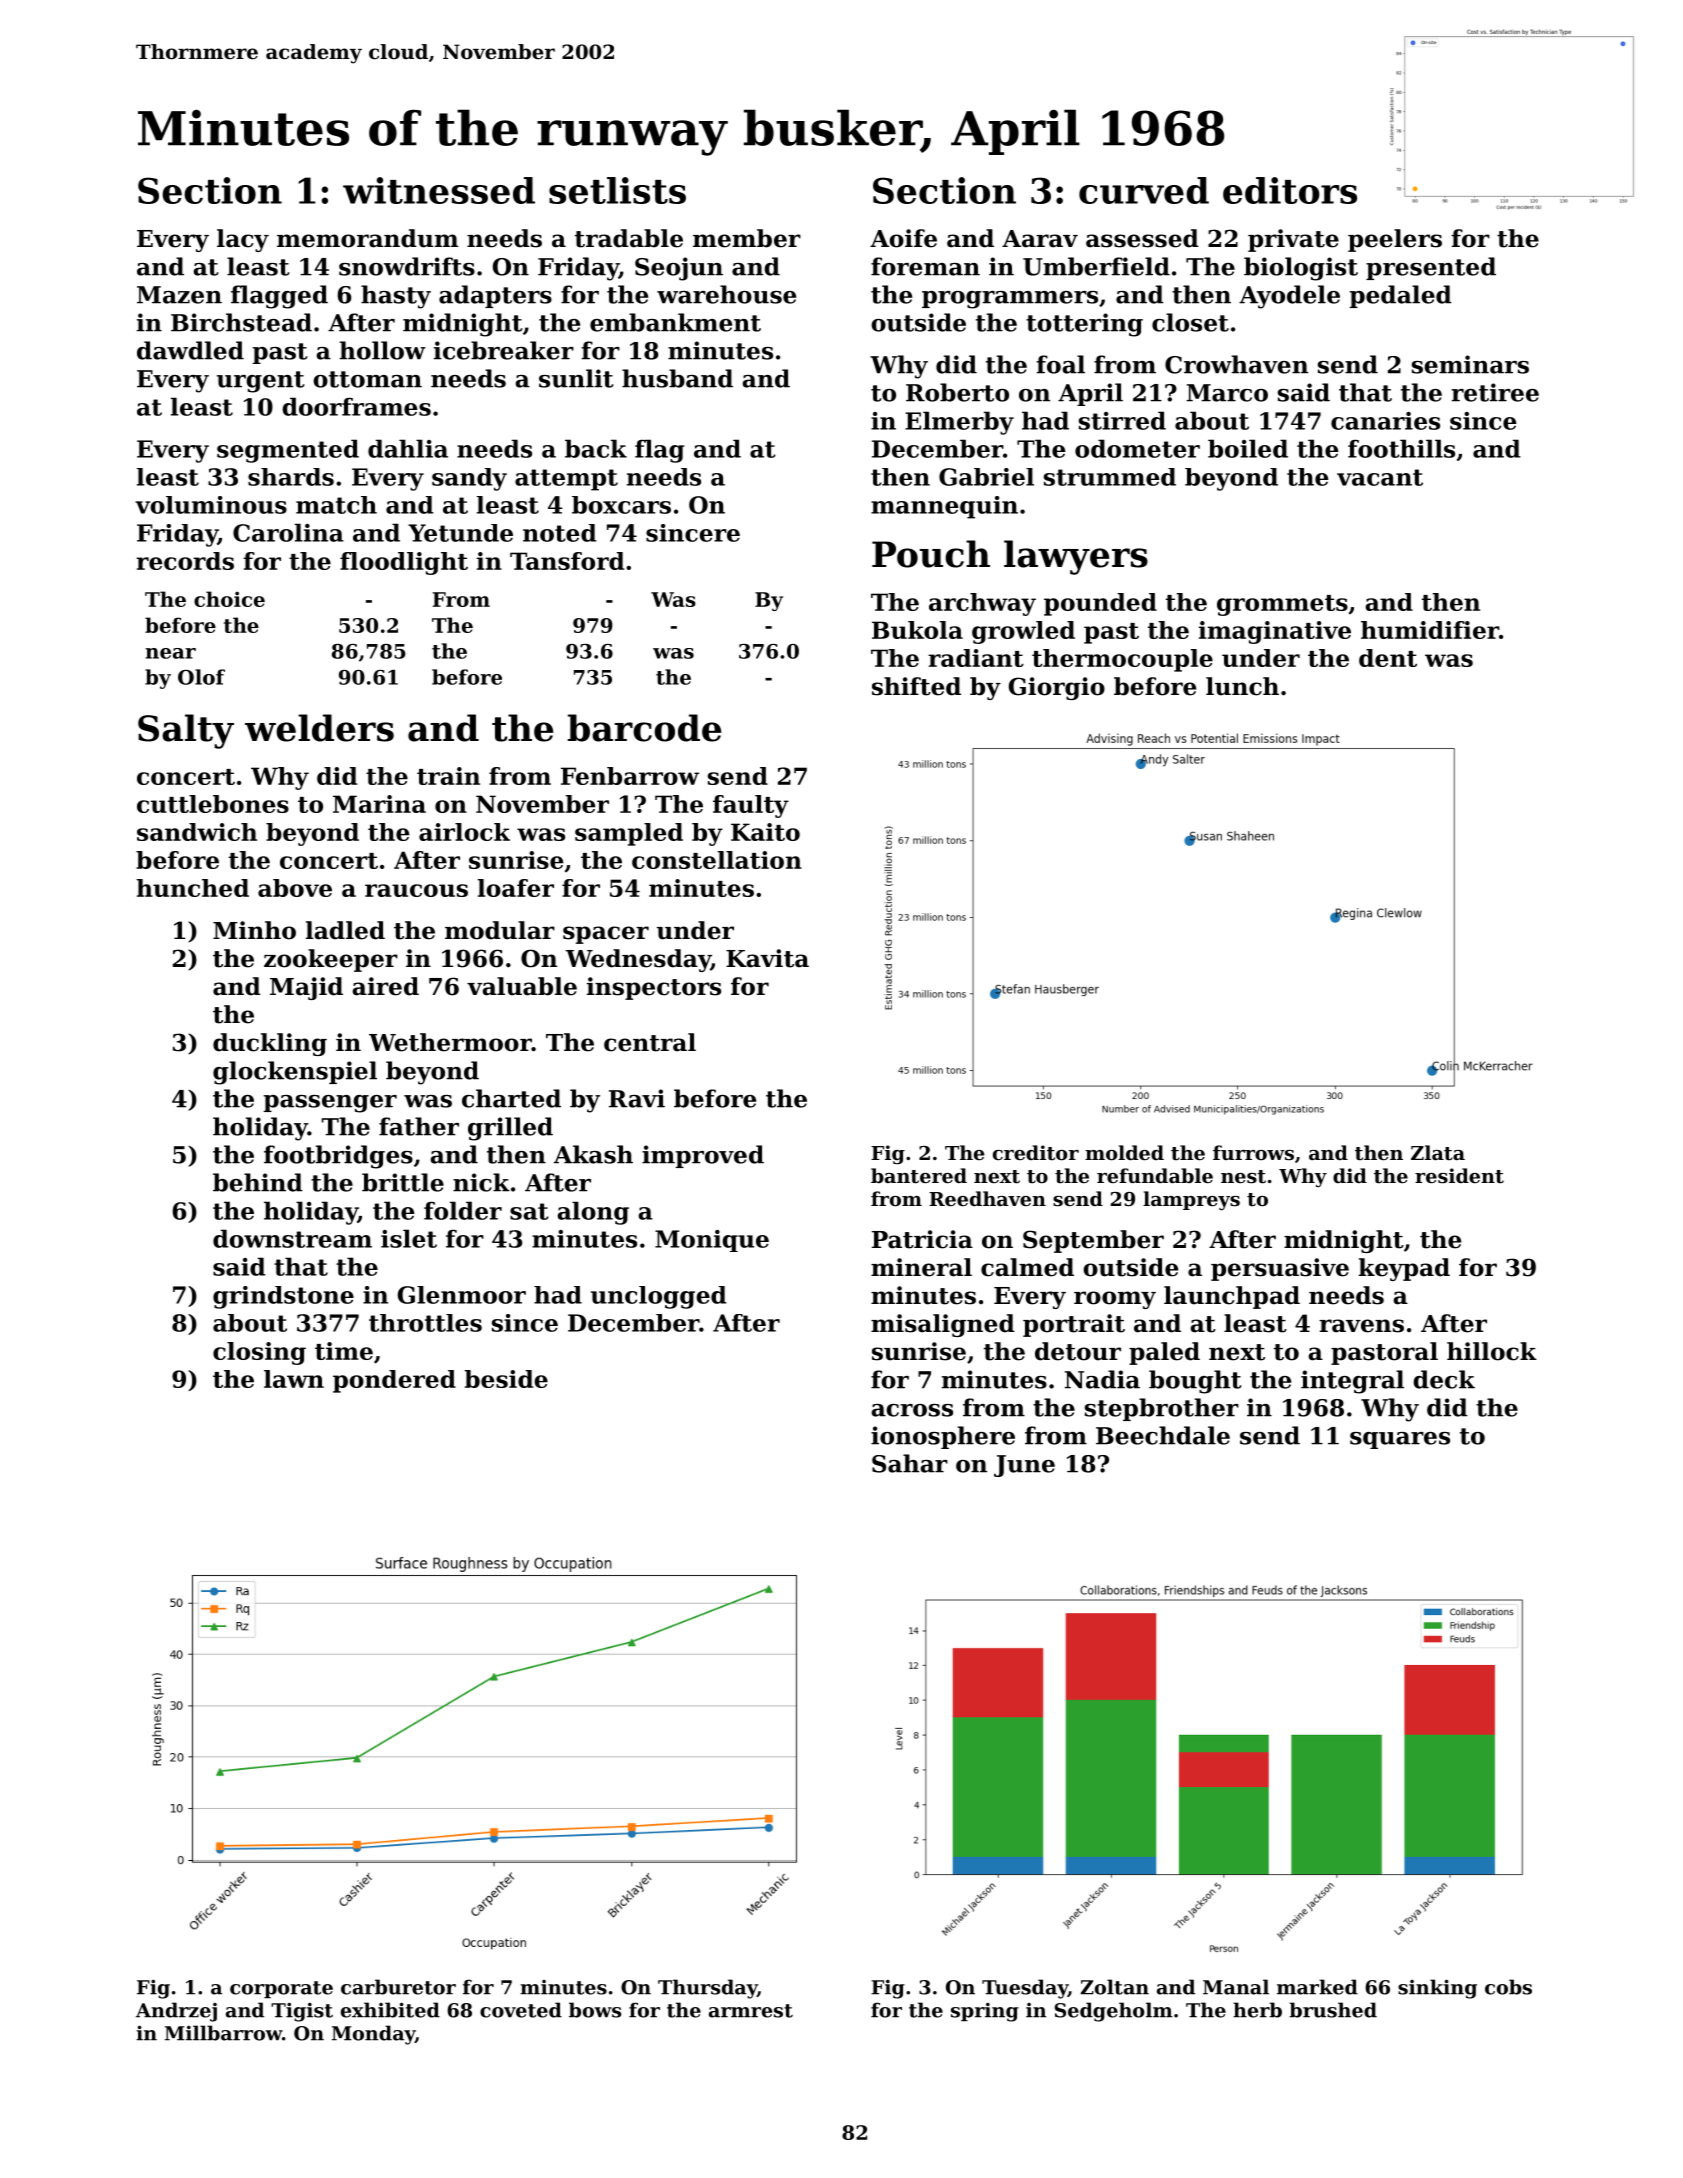 This image has width=1683, height=2178. I want to click on lacy, so click(243, 240).
